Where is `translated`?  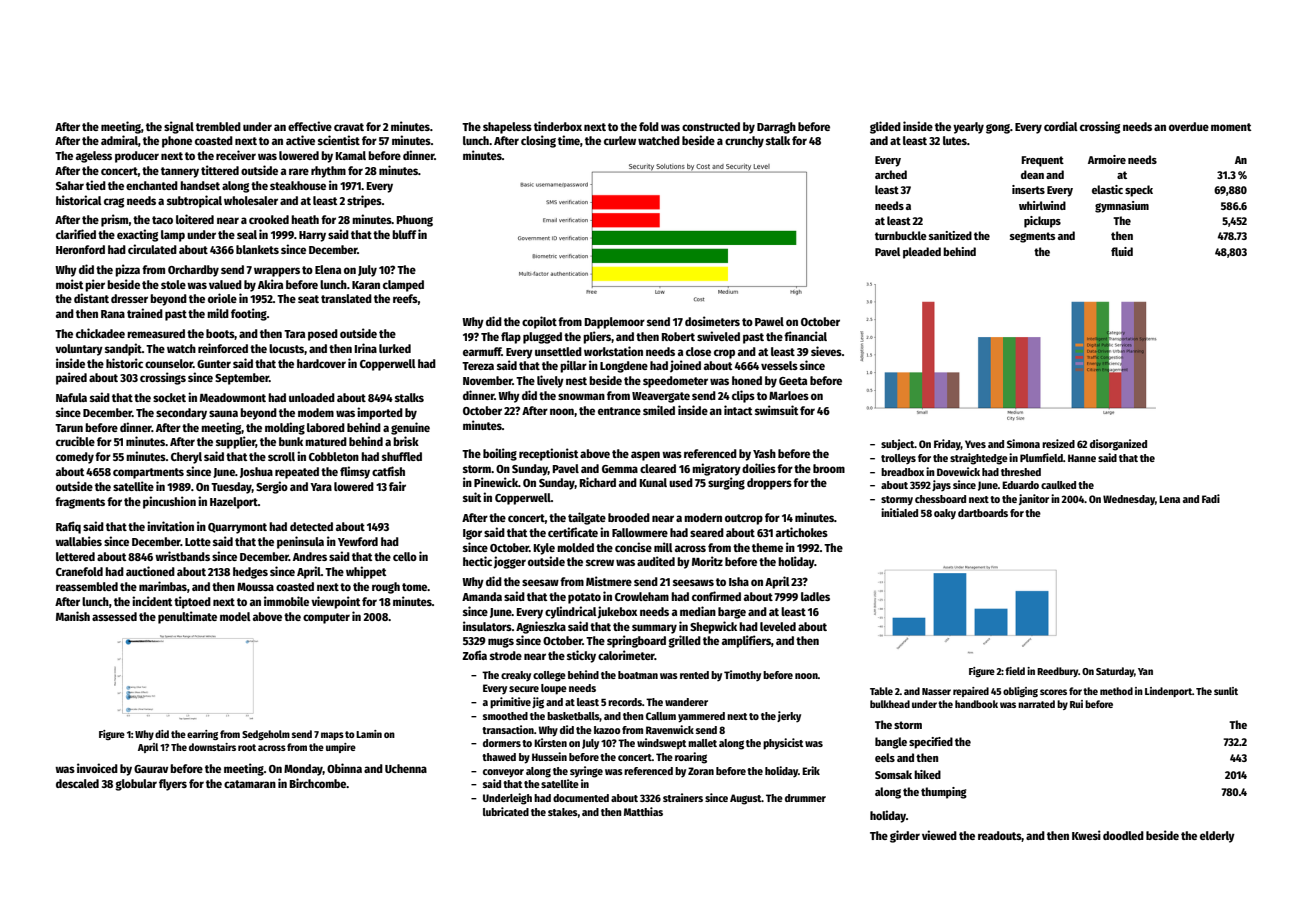 translated is located at coordinates (346, 298).
